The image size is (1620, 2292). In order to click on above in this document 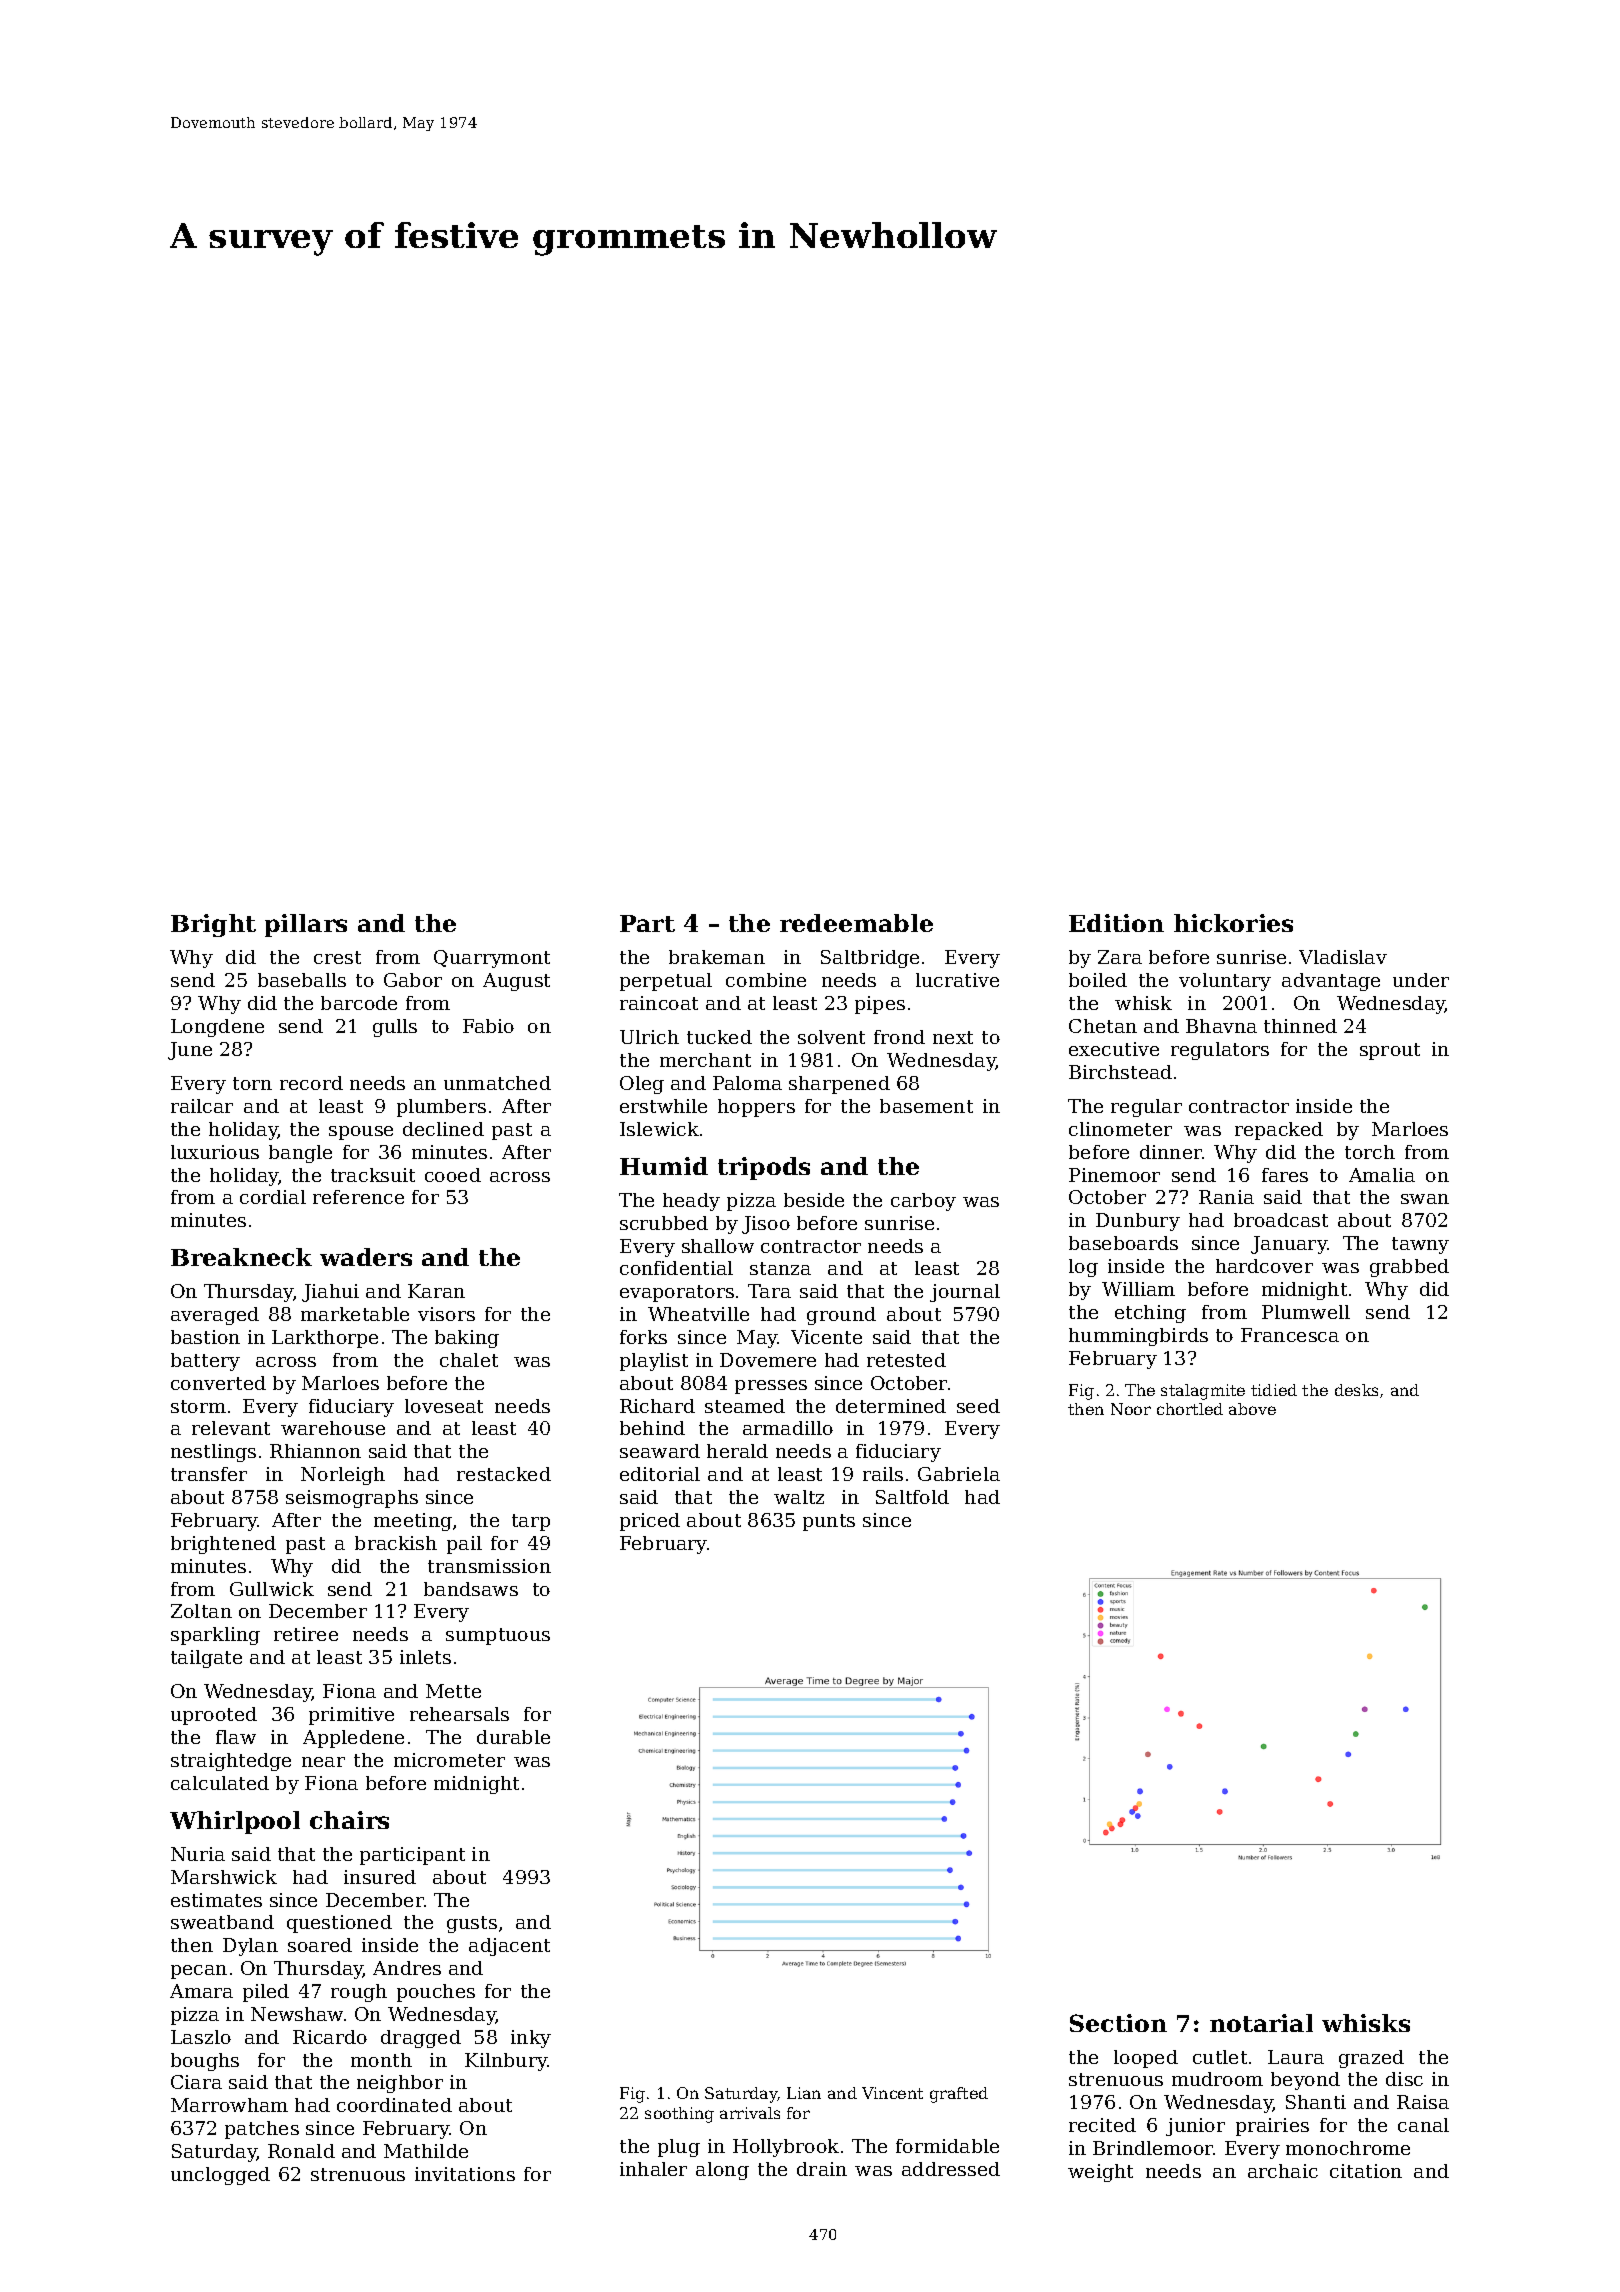, I will do `click(1252, 1409)`.
